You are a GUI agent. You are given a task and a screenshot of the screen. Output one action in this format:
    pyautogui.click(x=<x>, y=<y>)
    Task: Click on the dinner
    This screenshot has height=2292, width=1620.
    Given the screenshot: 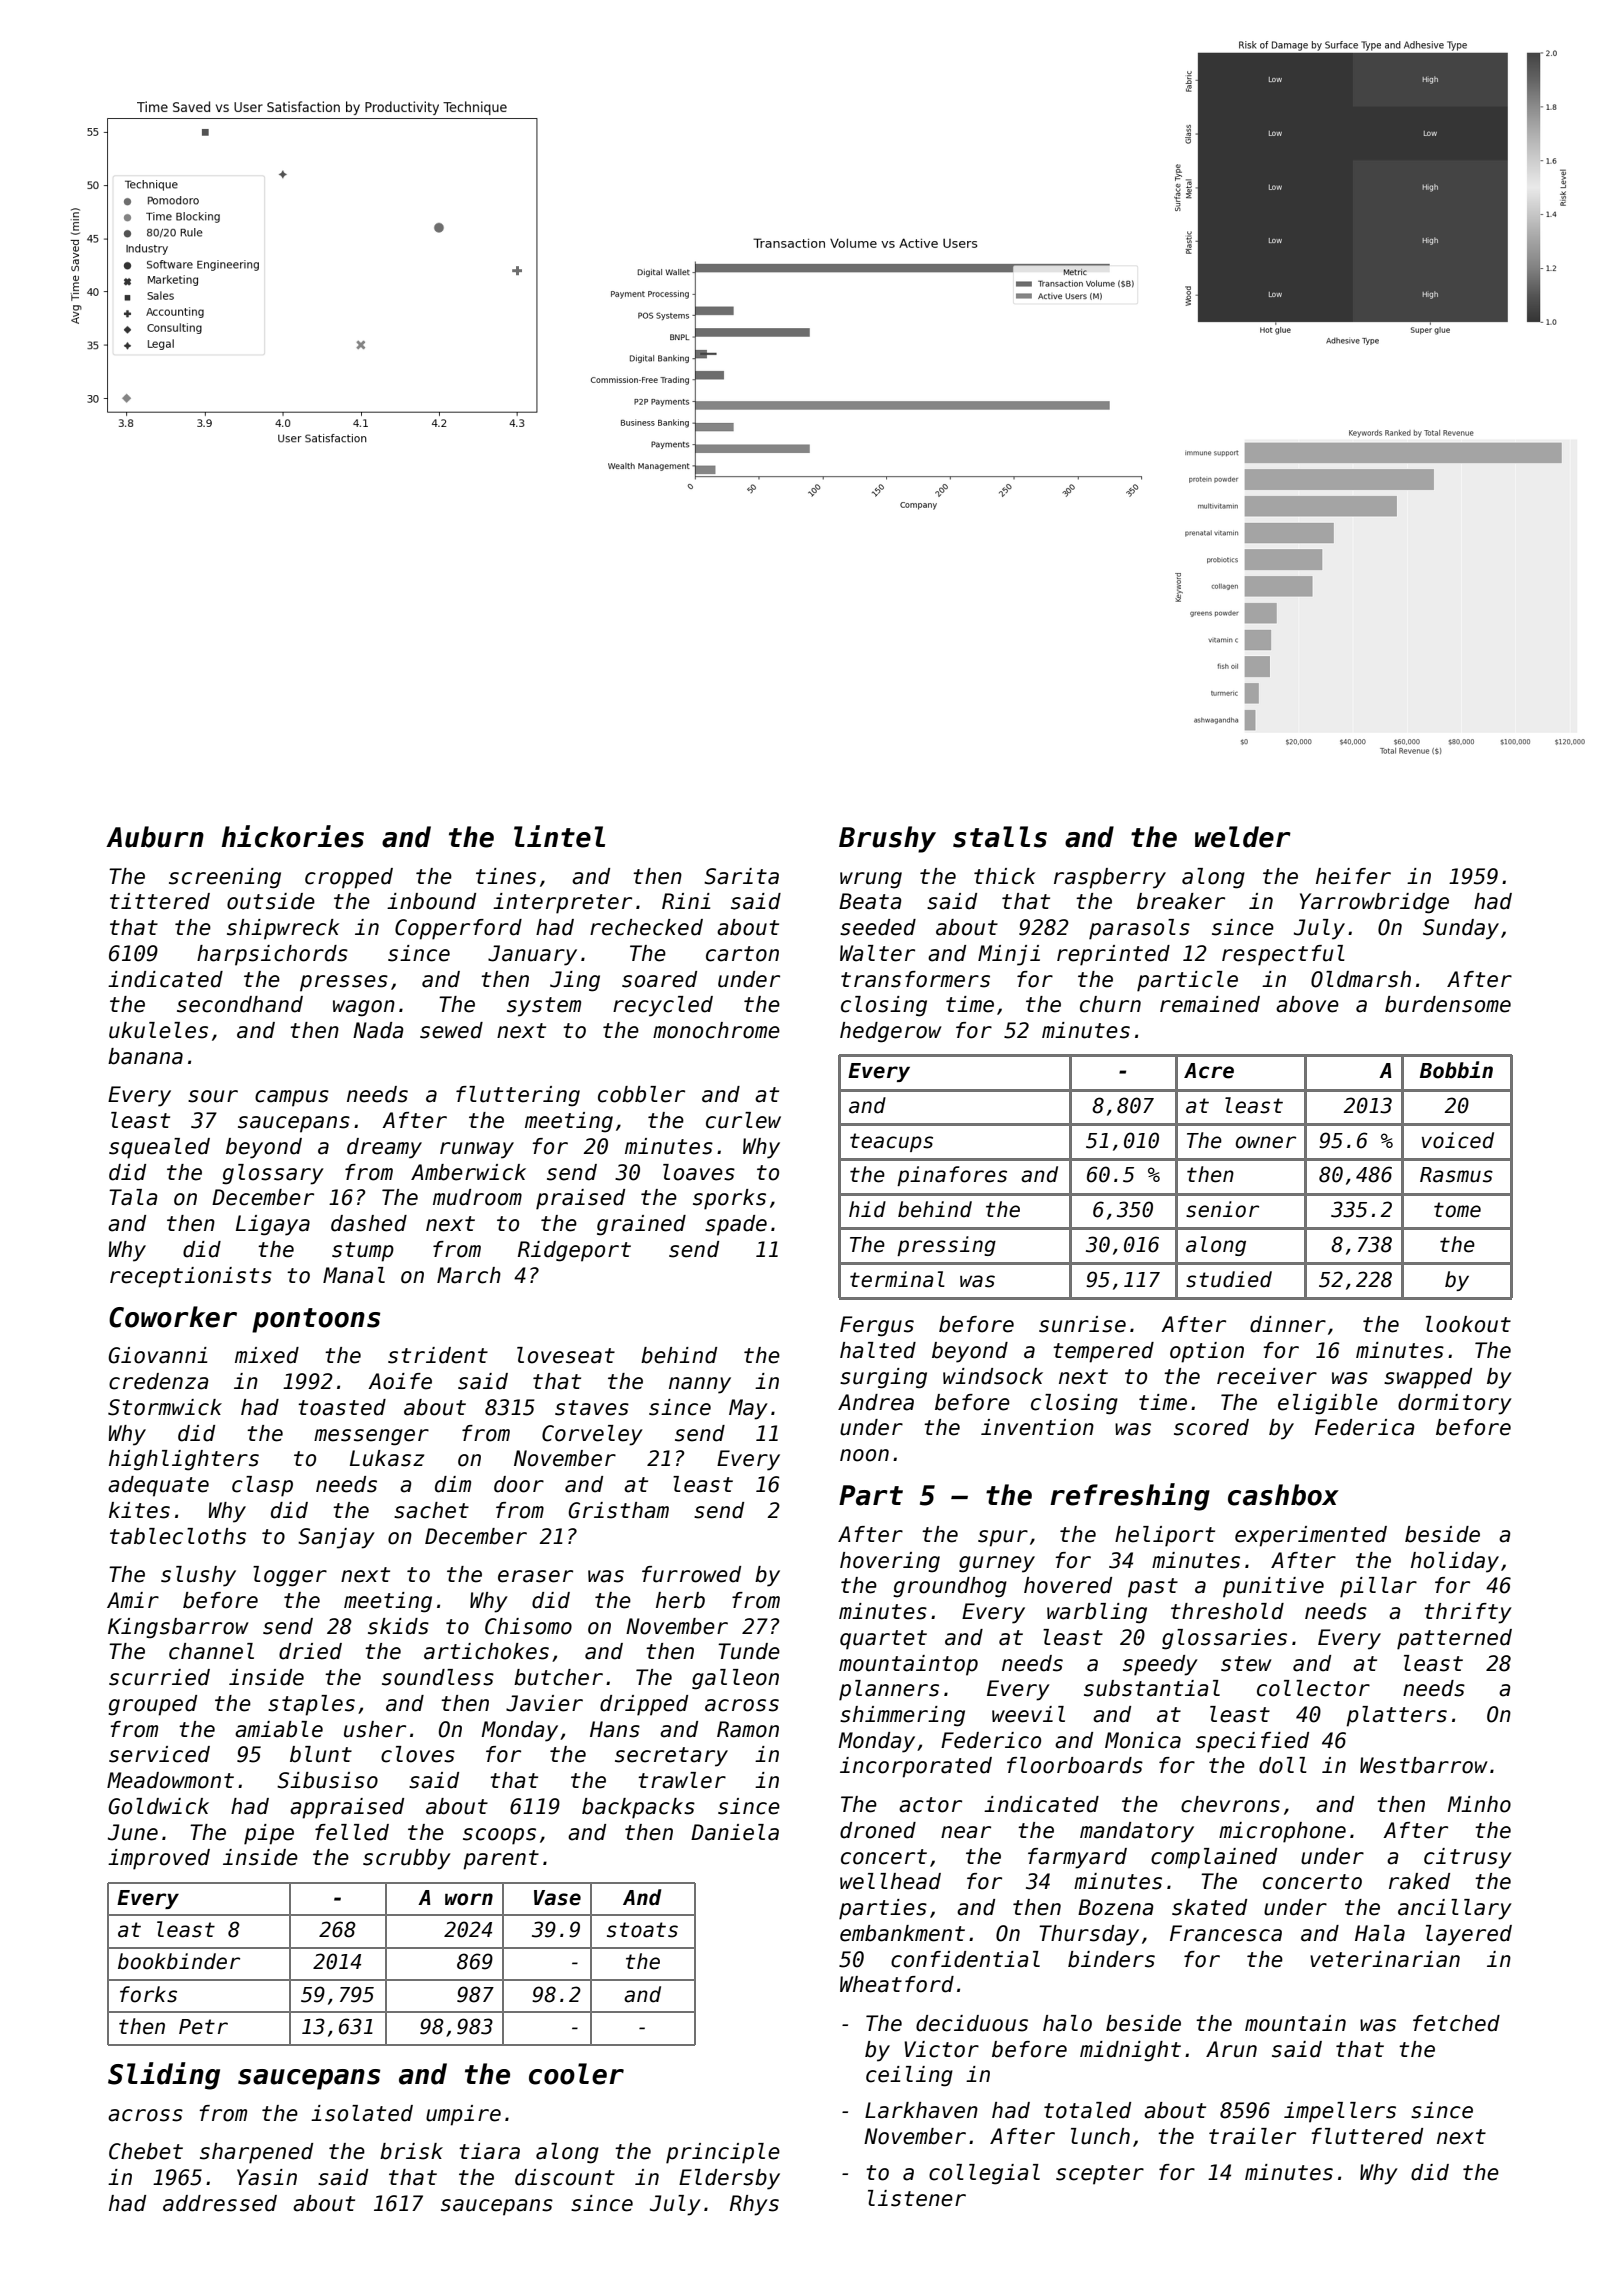 What is the action you would take?
    pyautogui.click(x=1288, y=1324)
